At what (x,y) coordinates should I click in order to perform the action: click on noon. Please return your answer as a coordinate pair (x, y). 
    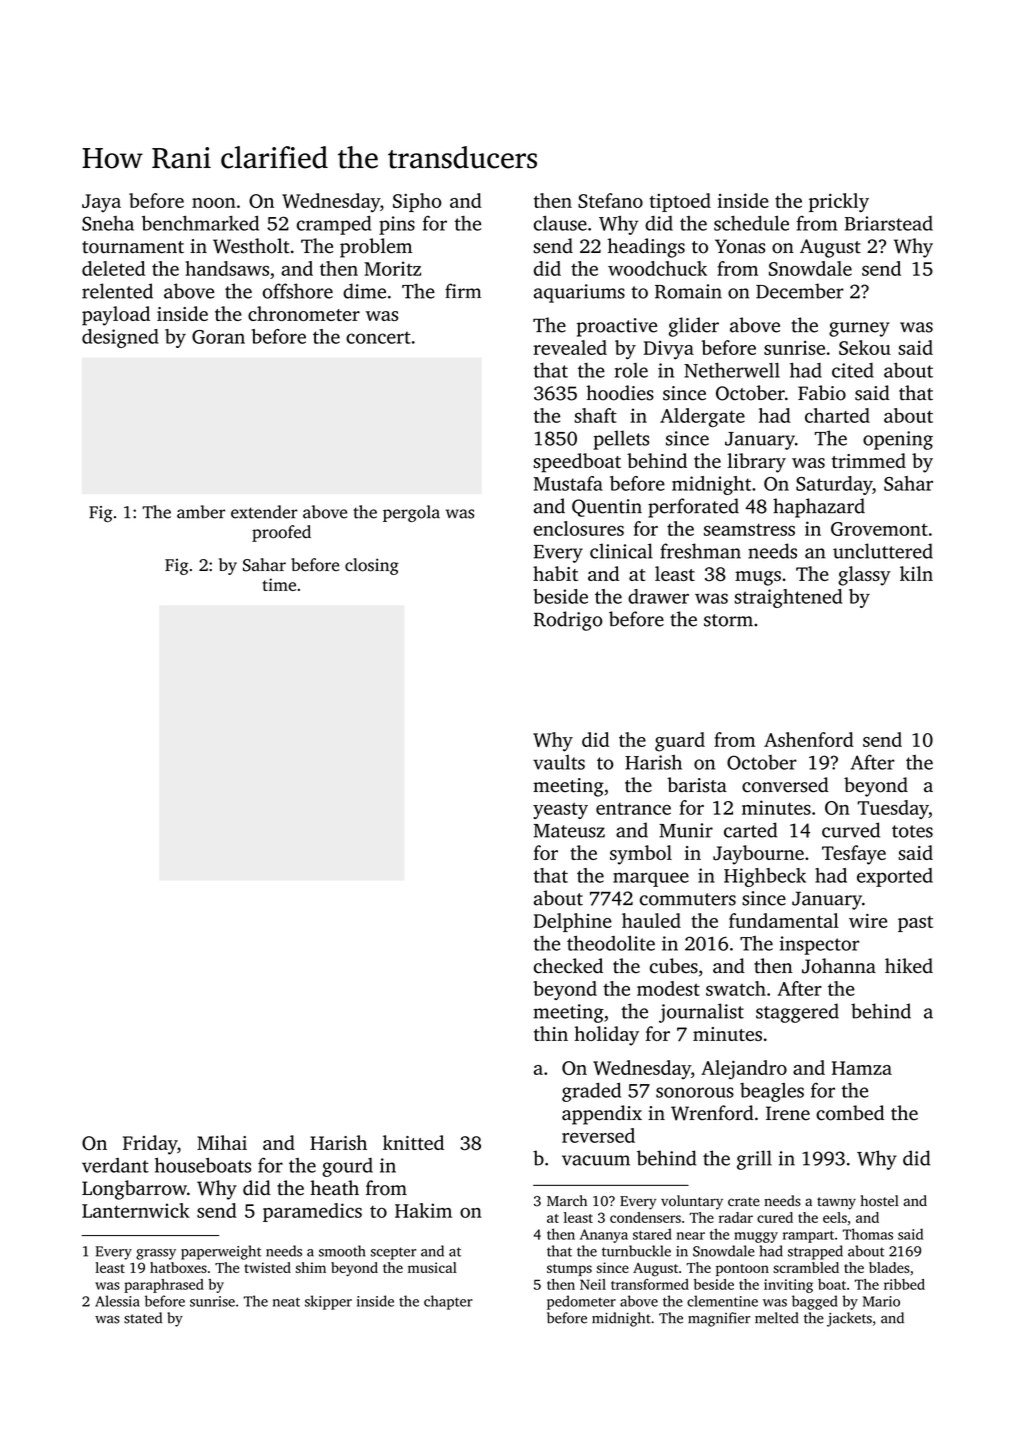
    Looking at the image, I should click on (214, 203).
